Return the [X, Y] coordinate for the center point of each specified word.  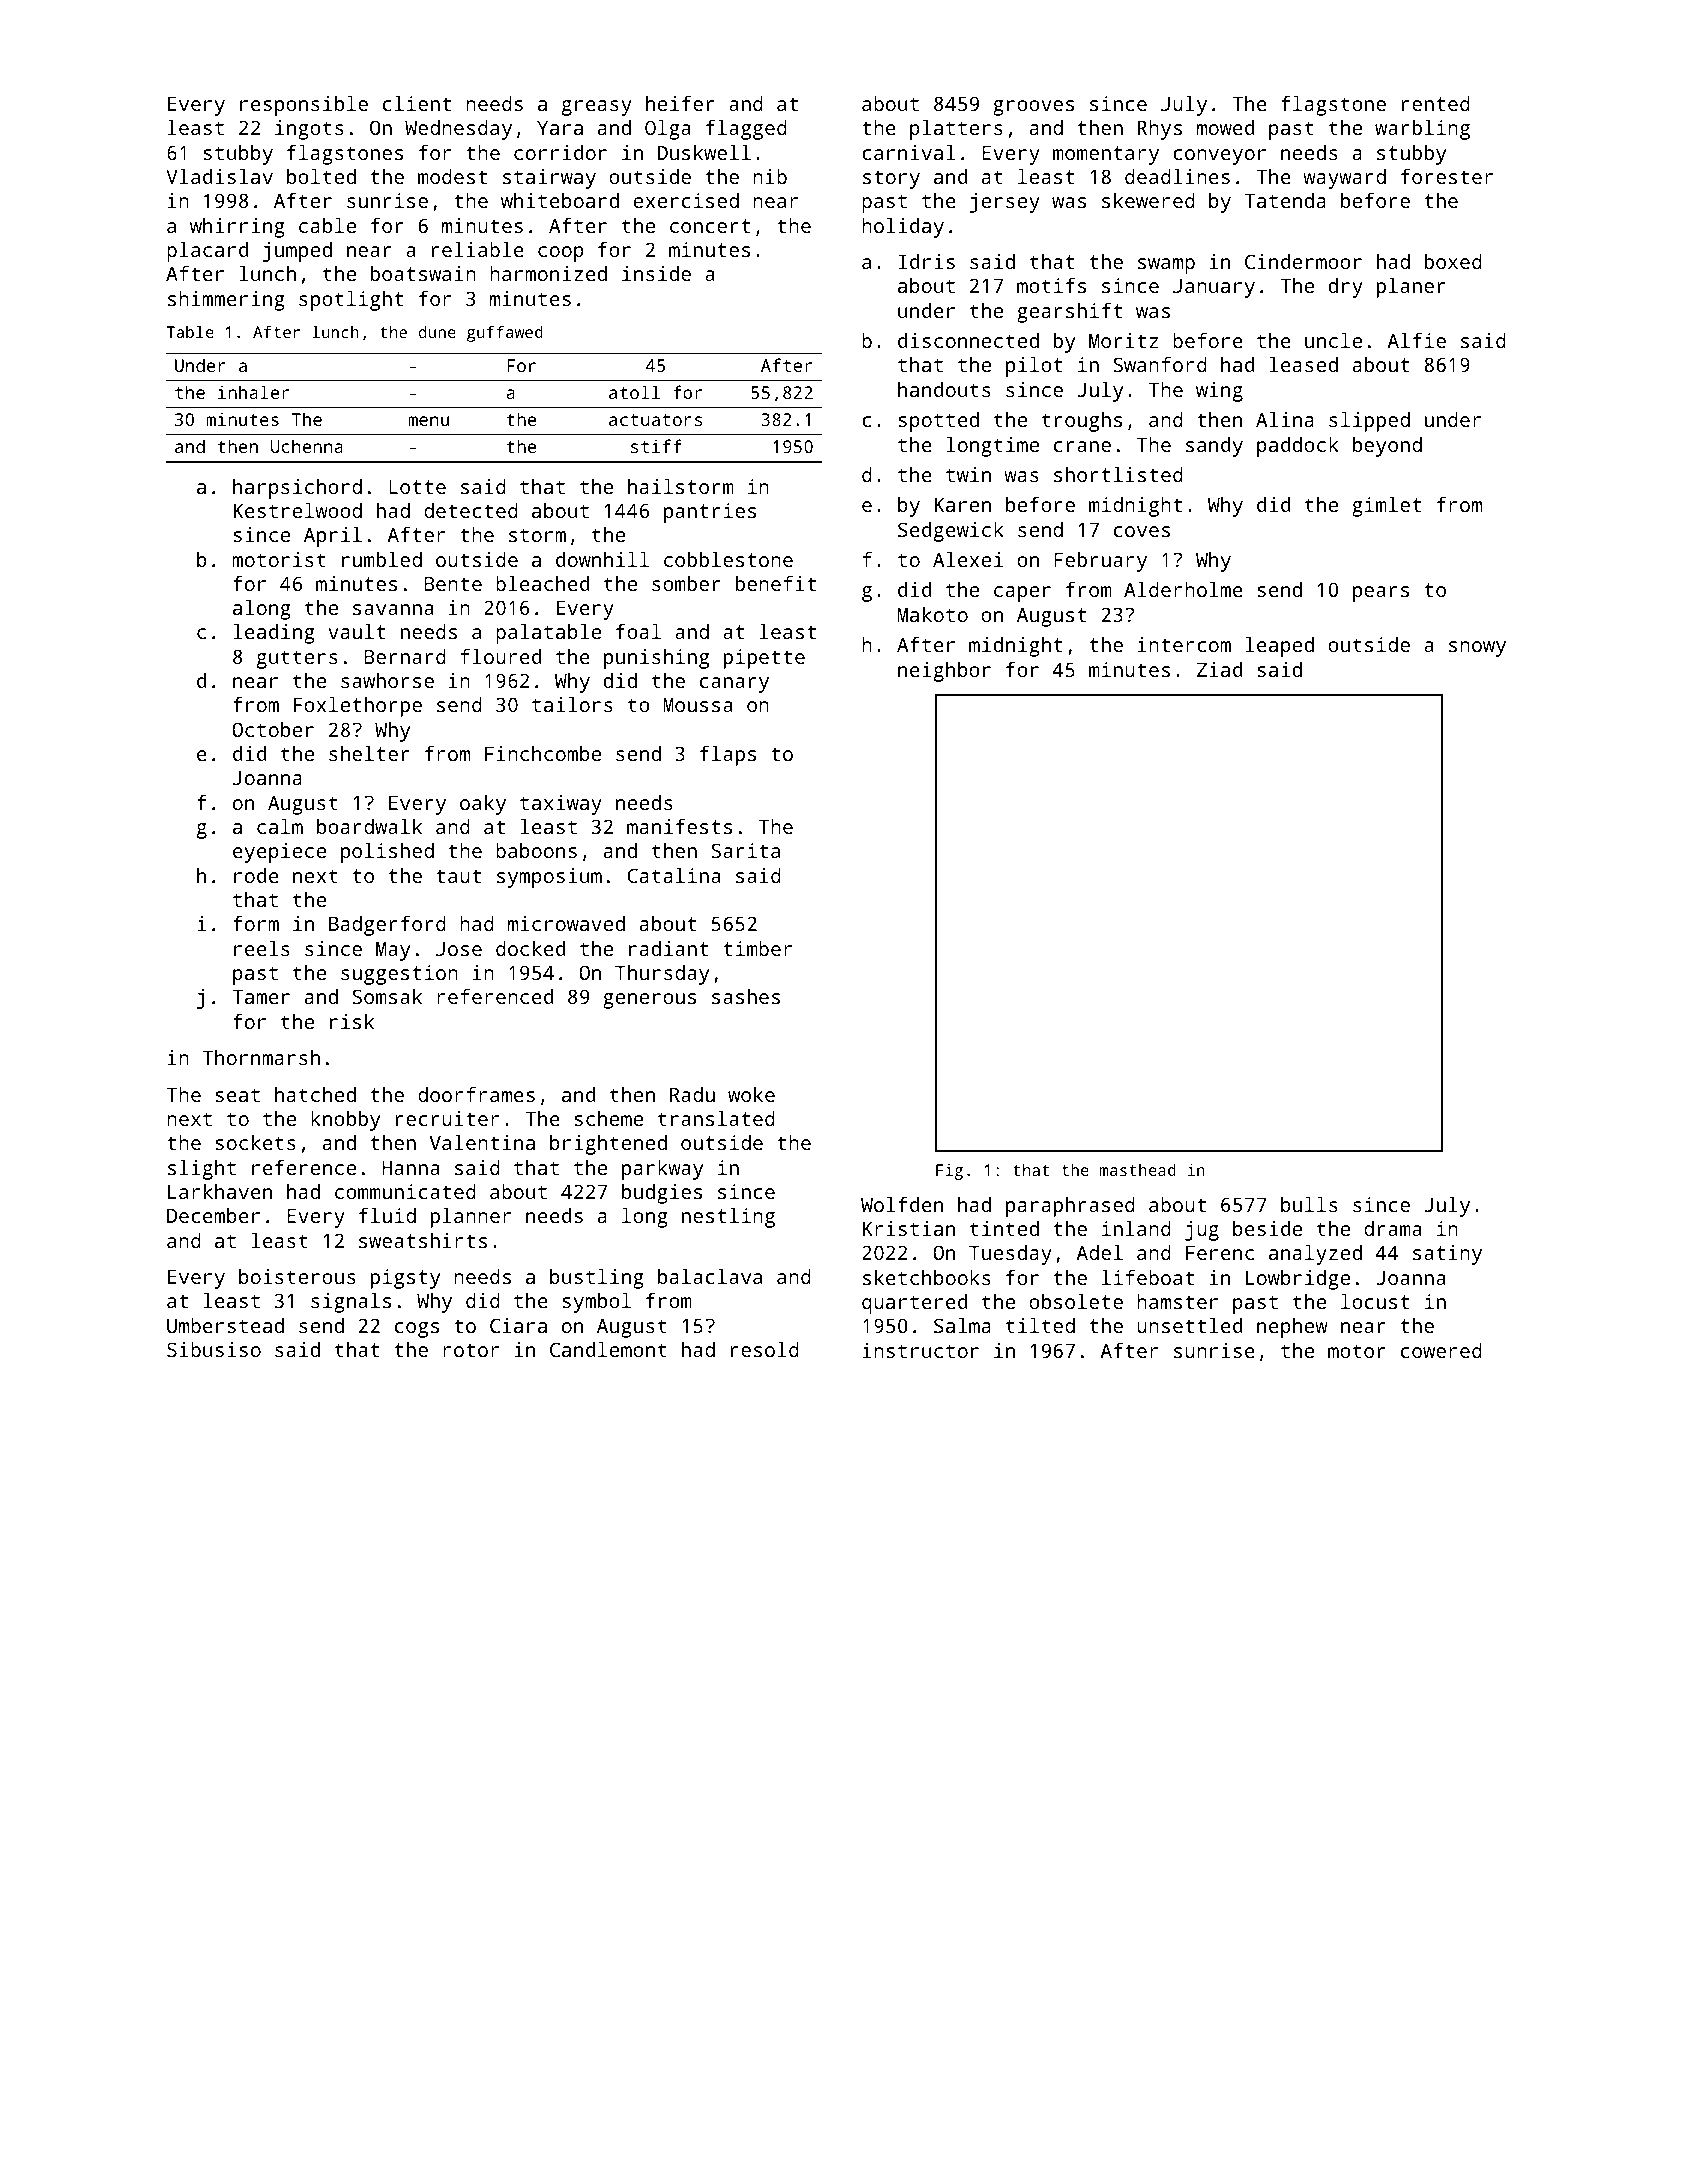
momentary [1106, 155]
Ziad [1219, 669]
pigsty [405, 1279]
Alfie [1416, 340]
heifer [680, 103]
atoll [634, 392]
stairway [549, 179]
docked [530, 948]
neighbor [944, 672]
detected [471, 510]
